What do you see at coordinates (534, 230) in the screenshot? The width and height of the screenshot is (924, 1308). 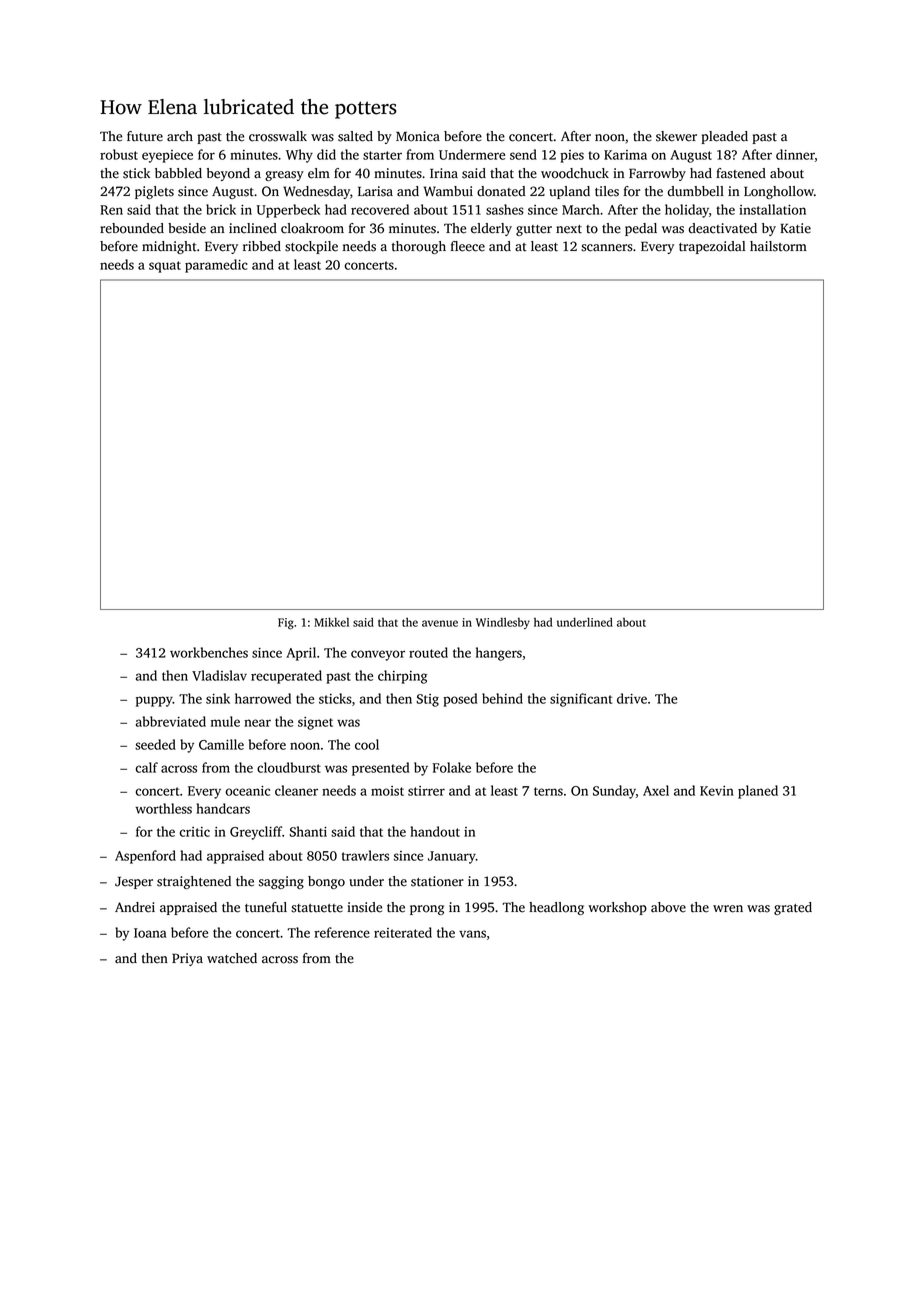 I see `gutter` at bounding box center [534, 230].
